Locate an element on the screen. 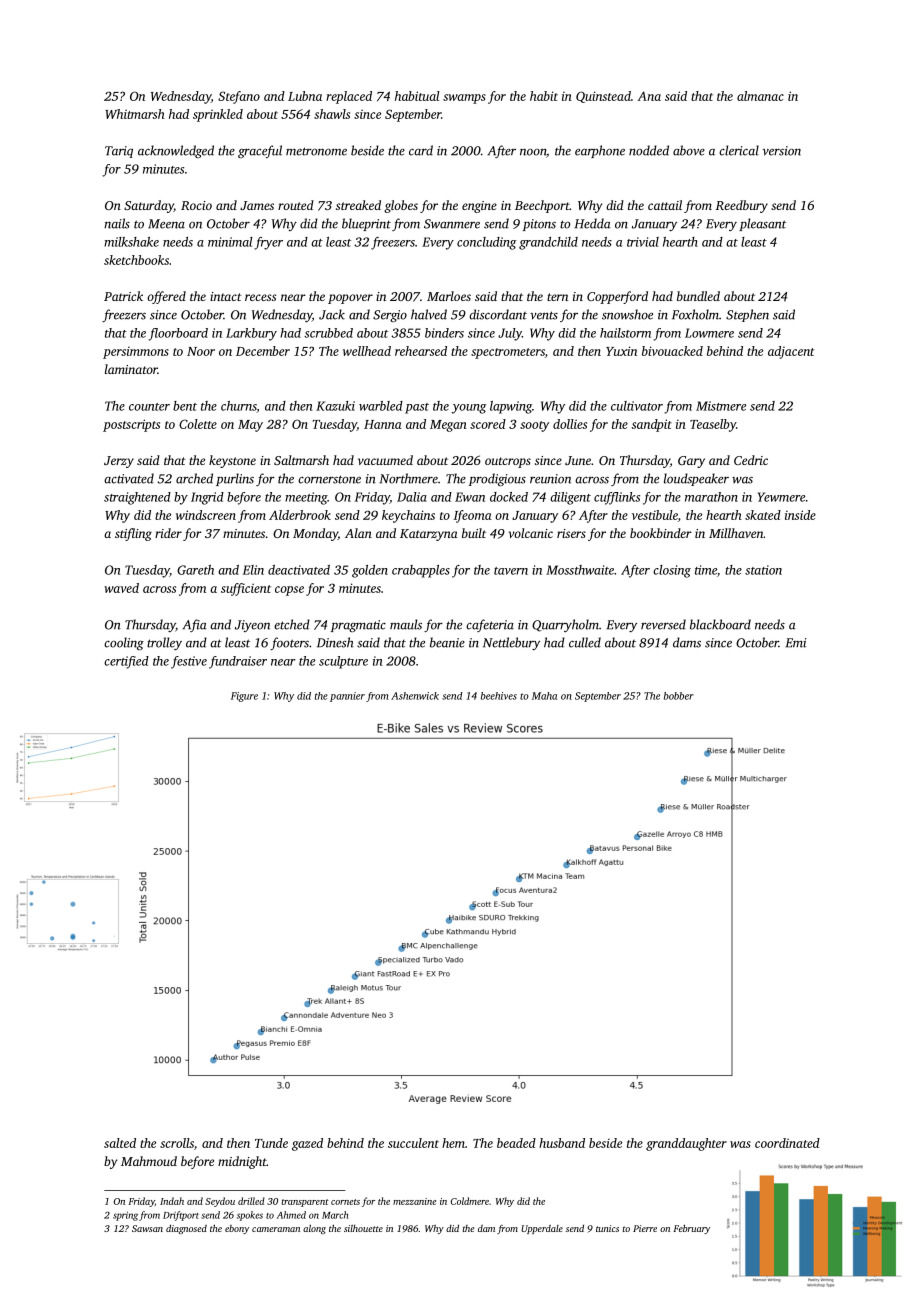  ebony is located at coordinates (237, 1229).
